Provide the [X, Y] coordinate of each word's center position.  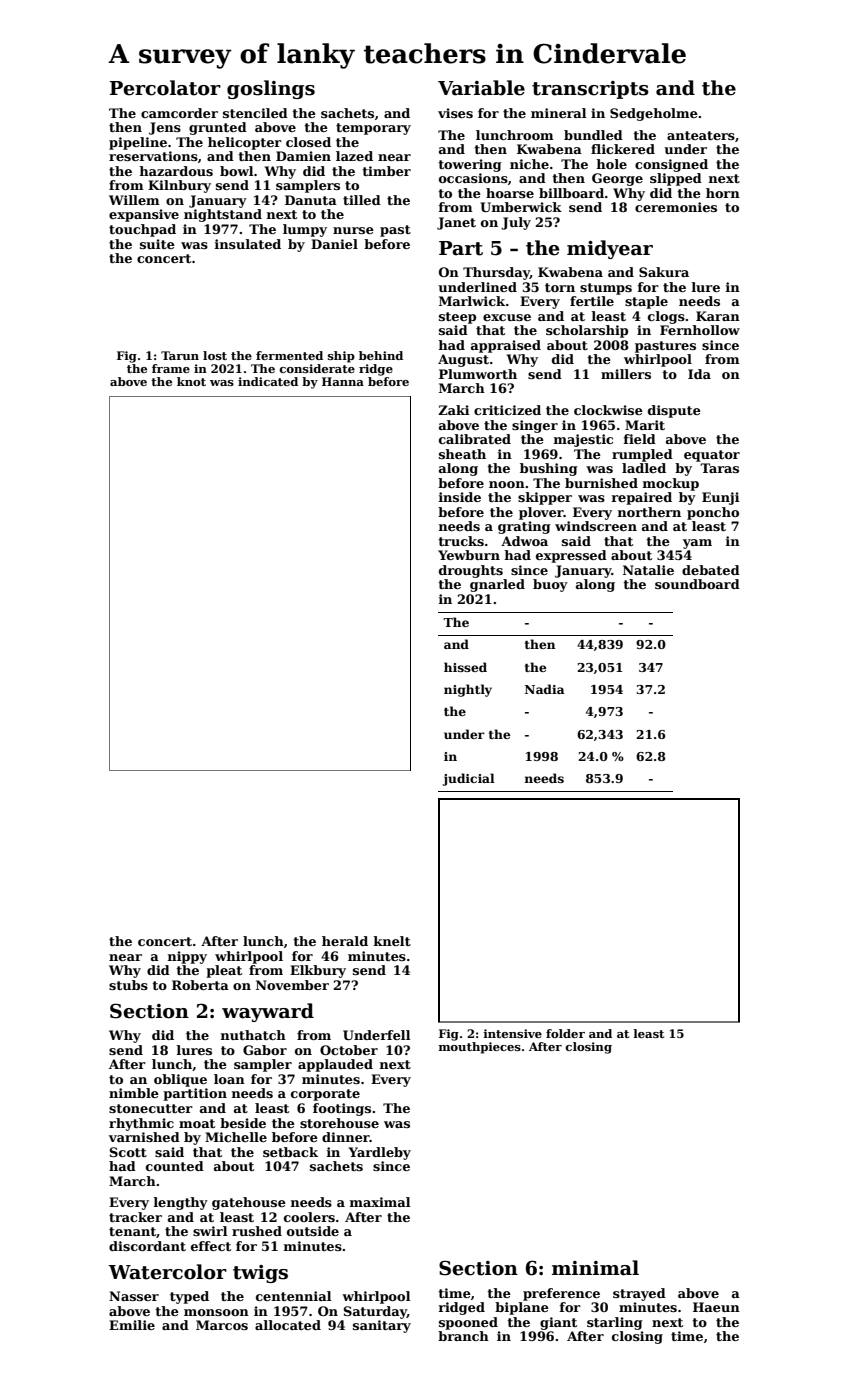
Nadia [545, 689]
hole [611, 164]
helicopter [245, 143]
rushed [257, 1231]
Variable [481, 88]
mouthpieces [480, 1048]
